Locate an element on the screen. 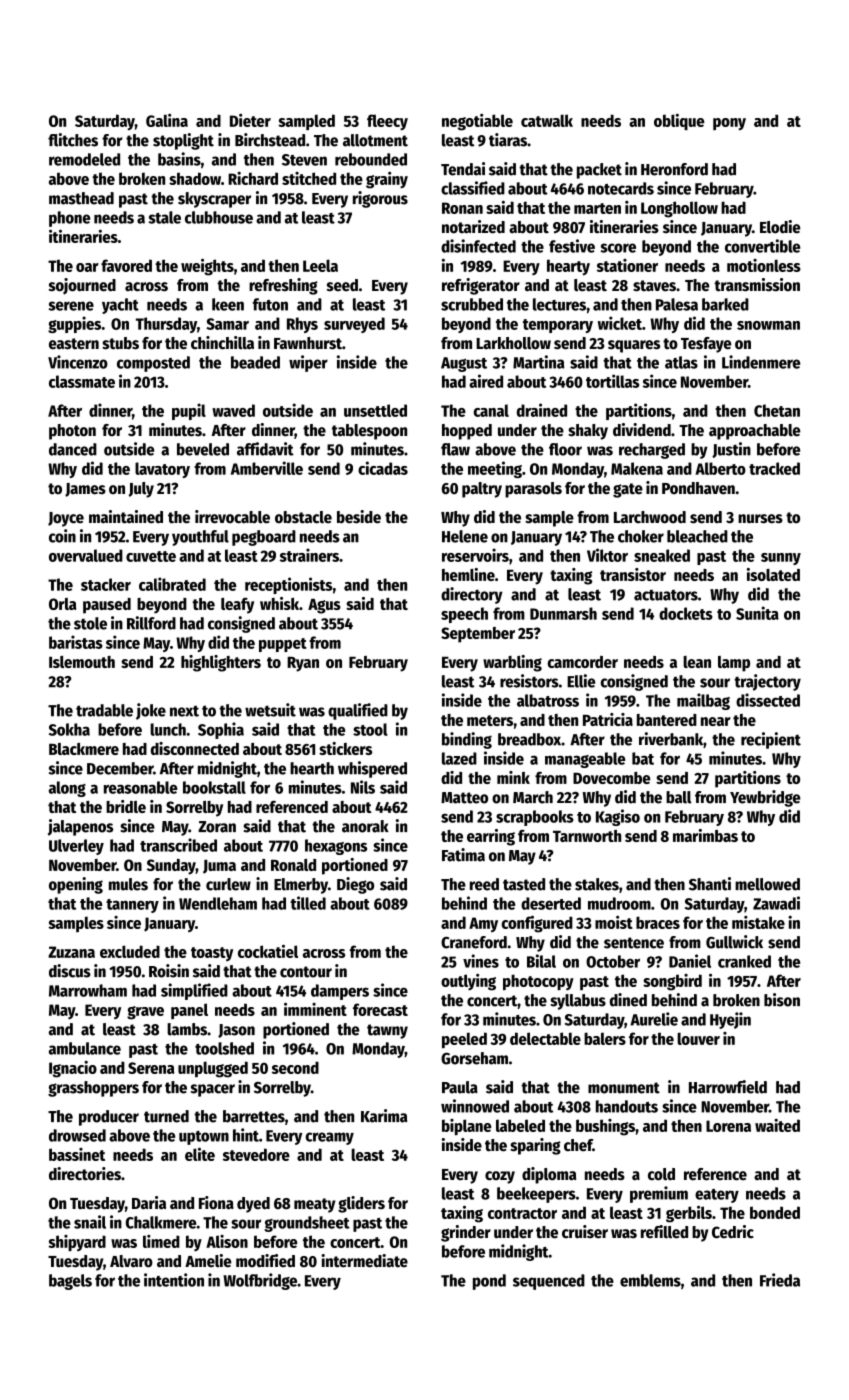 Image resolution: width=849 pixels, height=1400 pixels. pony is located at coordinates (729, 124).
